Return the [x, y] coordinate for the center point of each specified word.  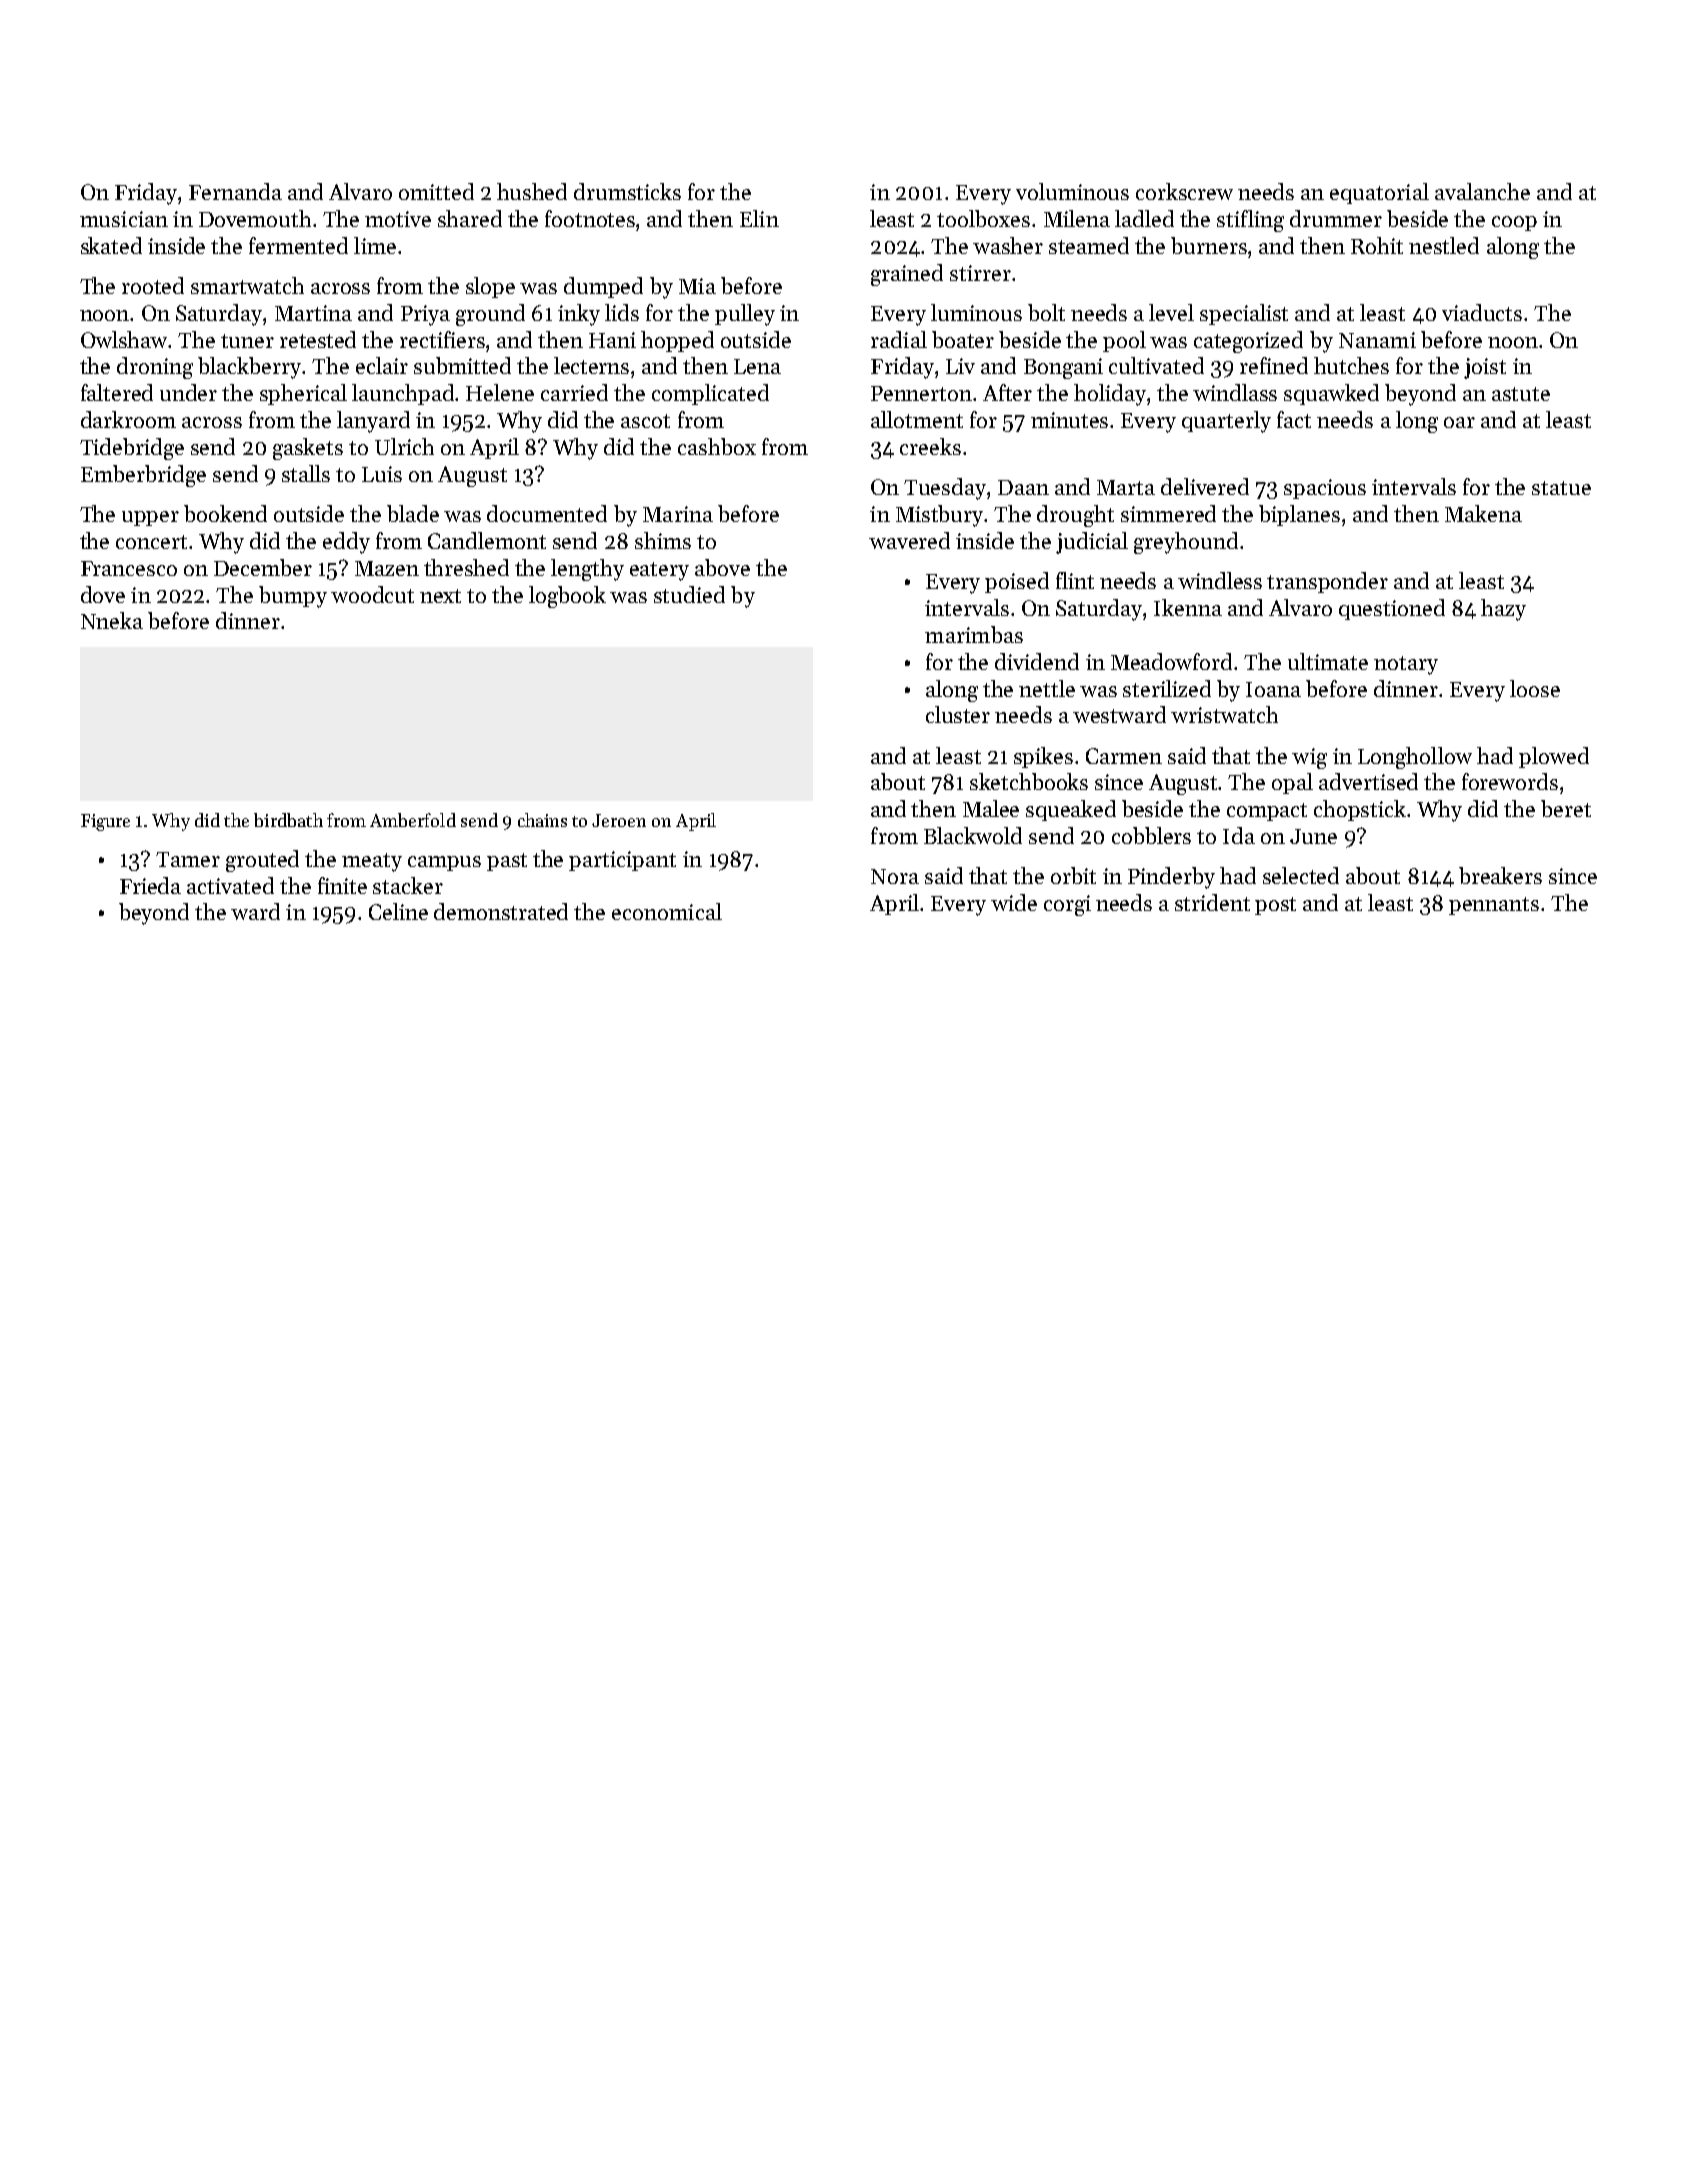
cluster [958, 714]
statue [1561, 488]
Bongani [1063, 368]
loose [1535, 688]
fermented [298, 245]
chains [542, 820]
